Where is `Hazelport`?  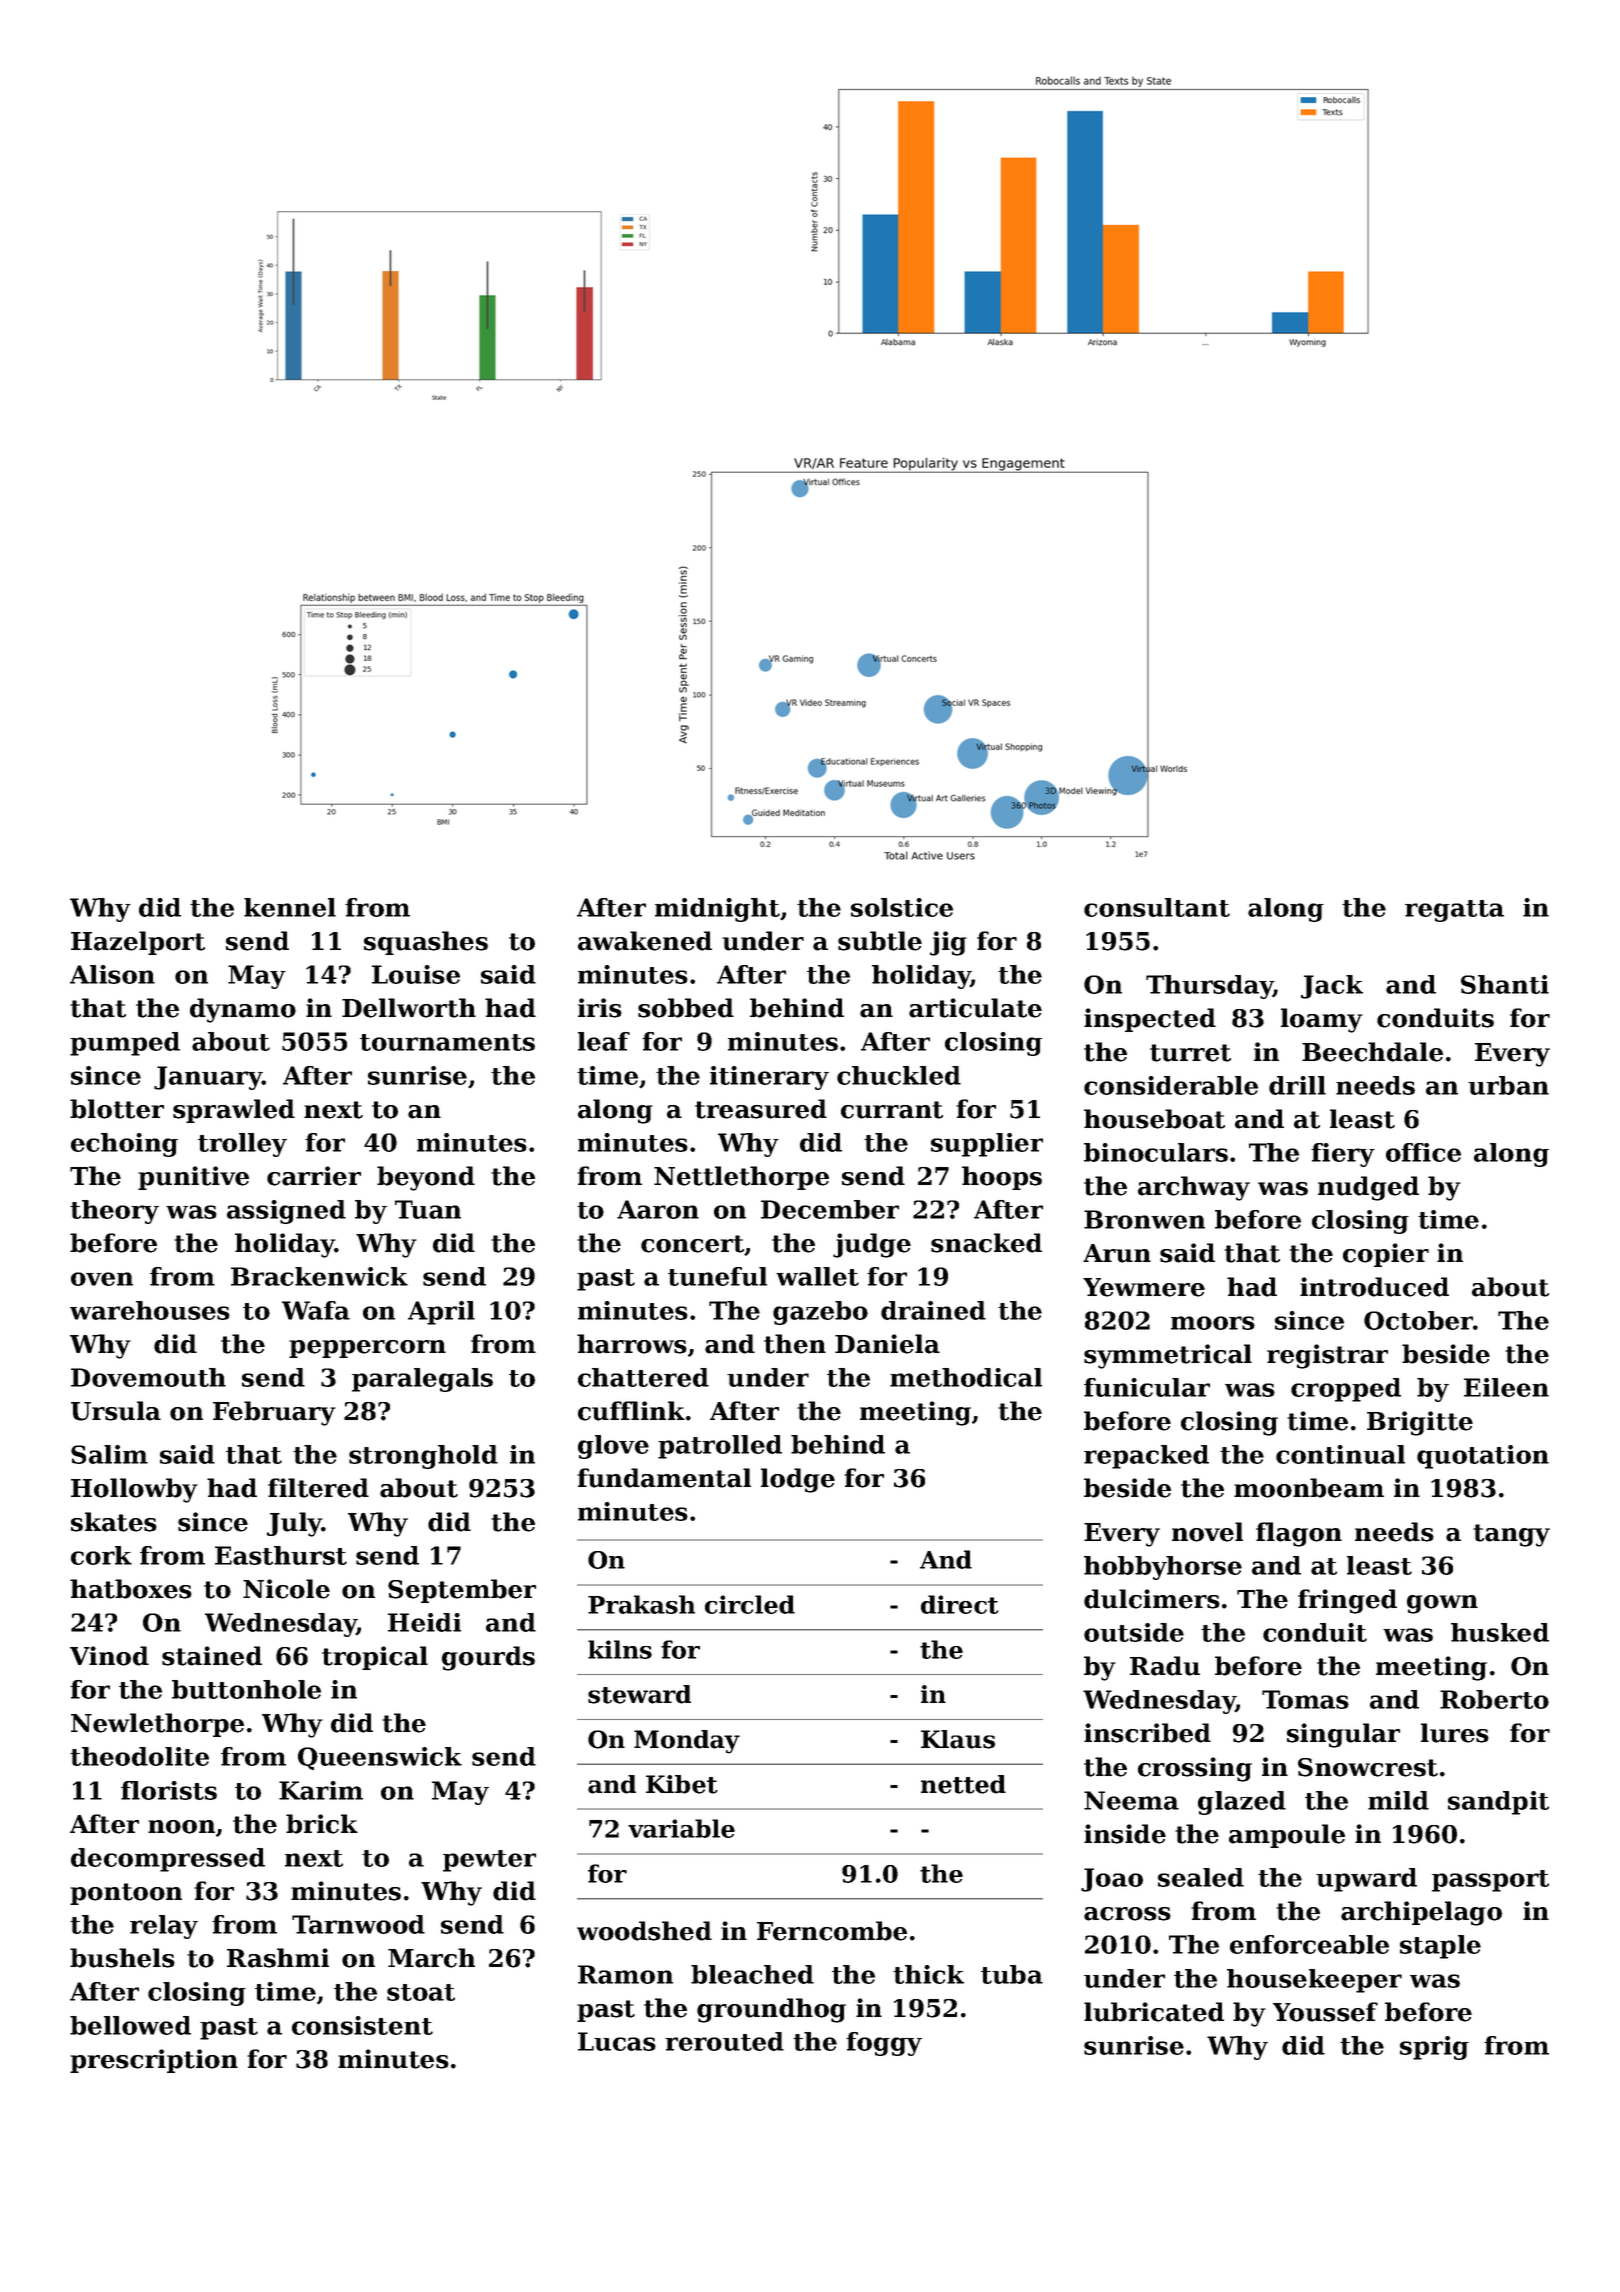 Hazelport is located at coordinates (138, 943).
